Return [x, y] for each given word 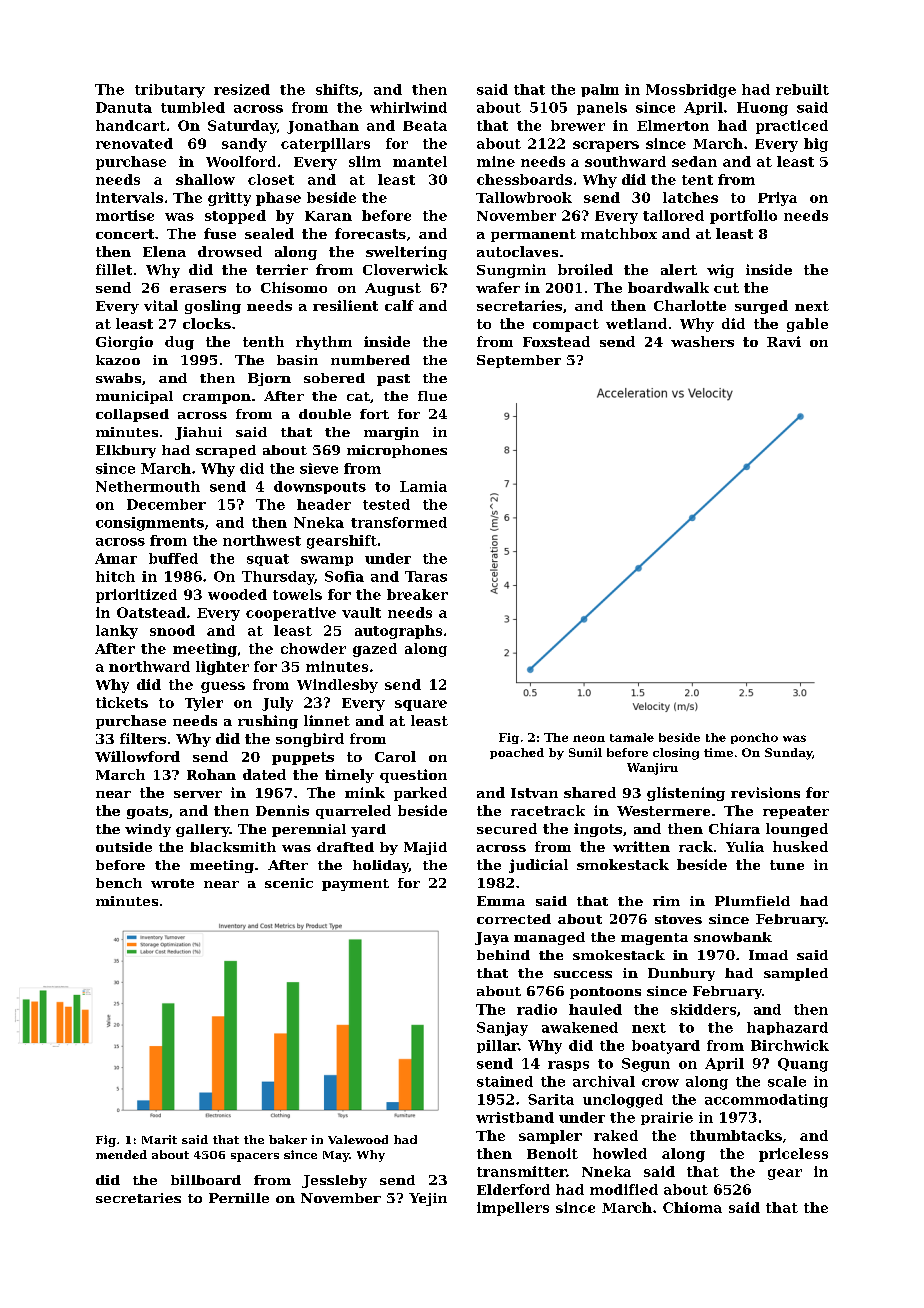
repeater [796, 812]
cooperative [291, 614]
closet [271, 179]
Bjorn [269, 379]
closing [676, 754]
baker [288, 1139]
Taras [426, 576]
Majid [425, 848]
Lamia [423, 486]
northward [149, 666]
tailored [673, 215]
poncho [754, 738]
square [421, 705]
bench [119, 883]
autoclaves [517, 251]
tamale [632, 737]
